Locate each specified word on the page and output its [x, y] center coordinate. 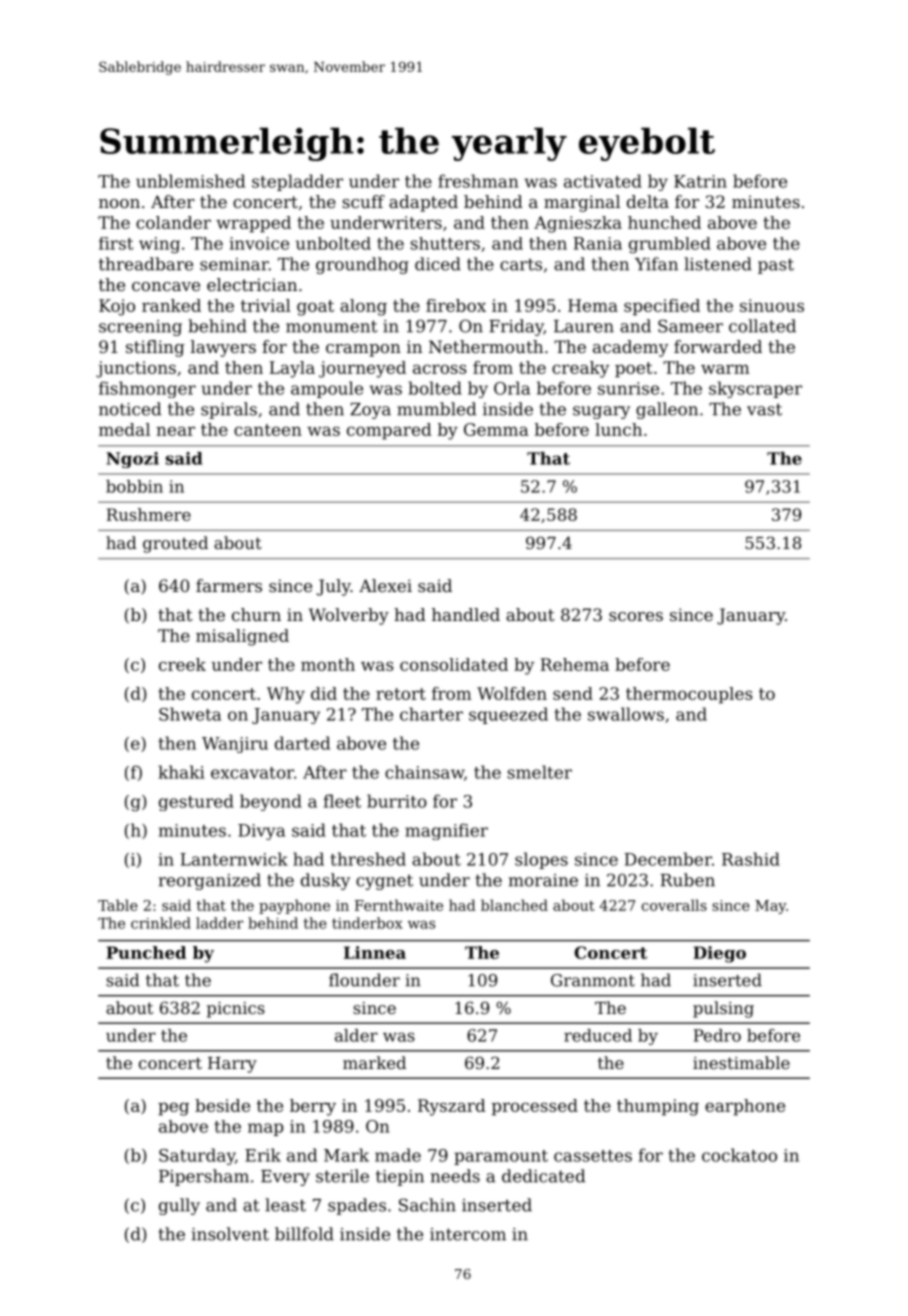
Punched [146, 952]
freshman [478, 181]
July [334, 587]
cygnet [384, 882]
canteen [268, 430]
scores [636, 616]
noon [119, 203]
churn [256, 614]
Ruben [688, 880]
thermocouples [689, 695]
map [265, 1129]
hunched [664, 222]
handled [466, 614]
